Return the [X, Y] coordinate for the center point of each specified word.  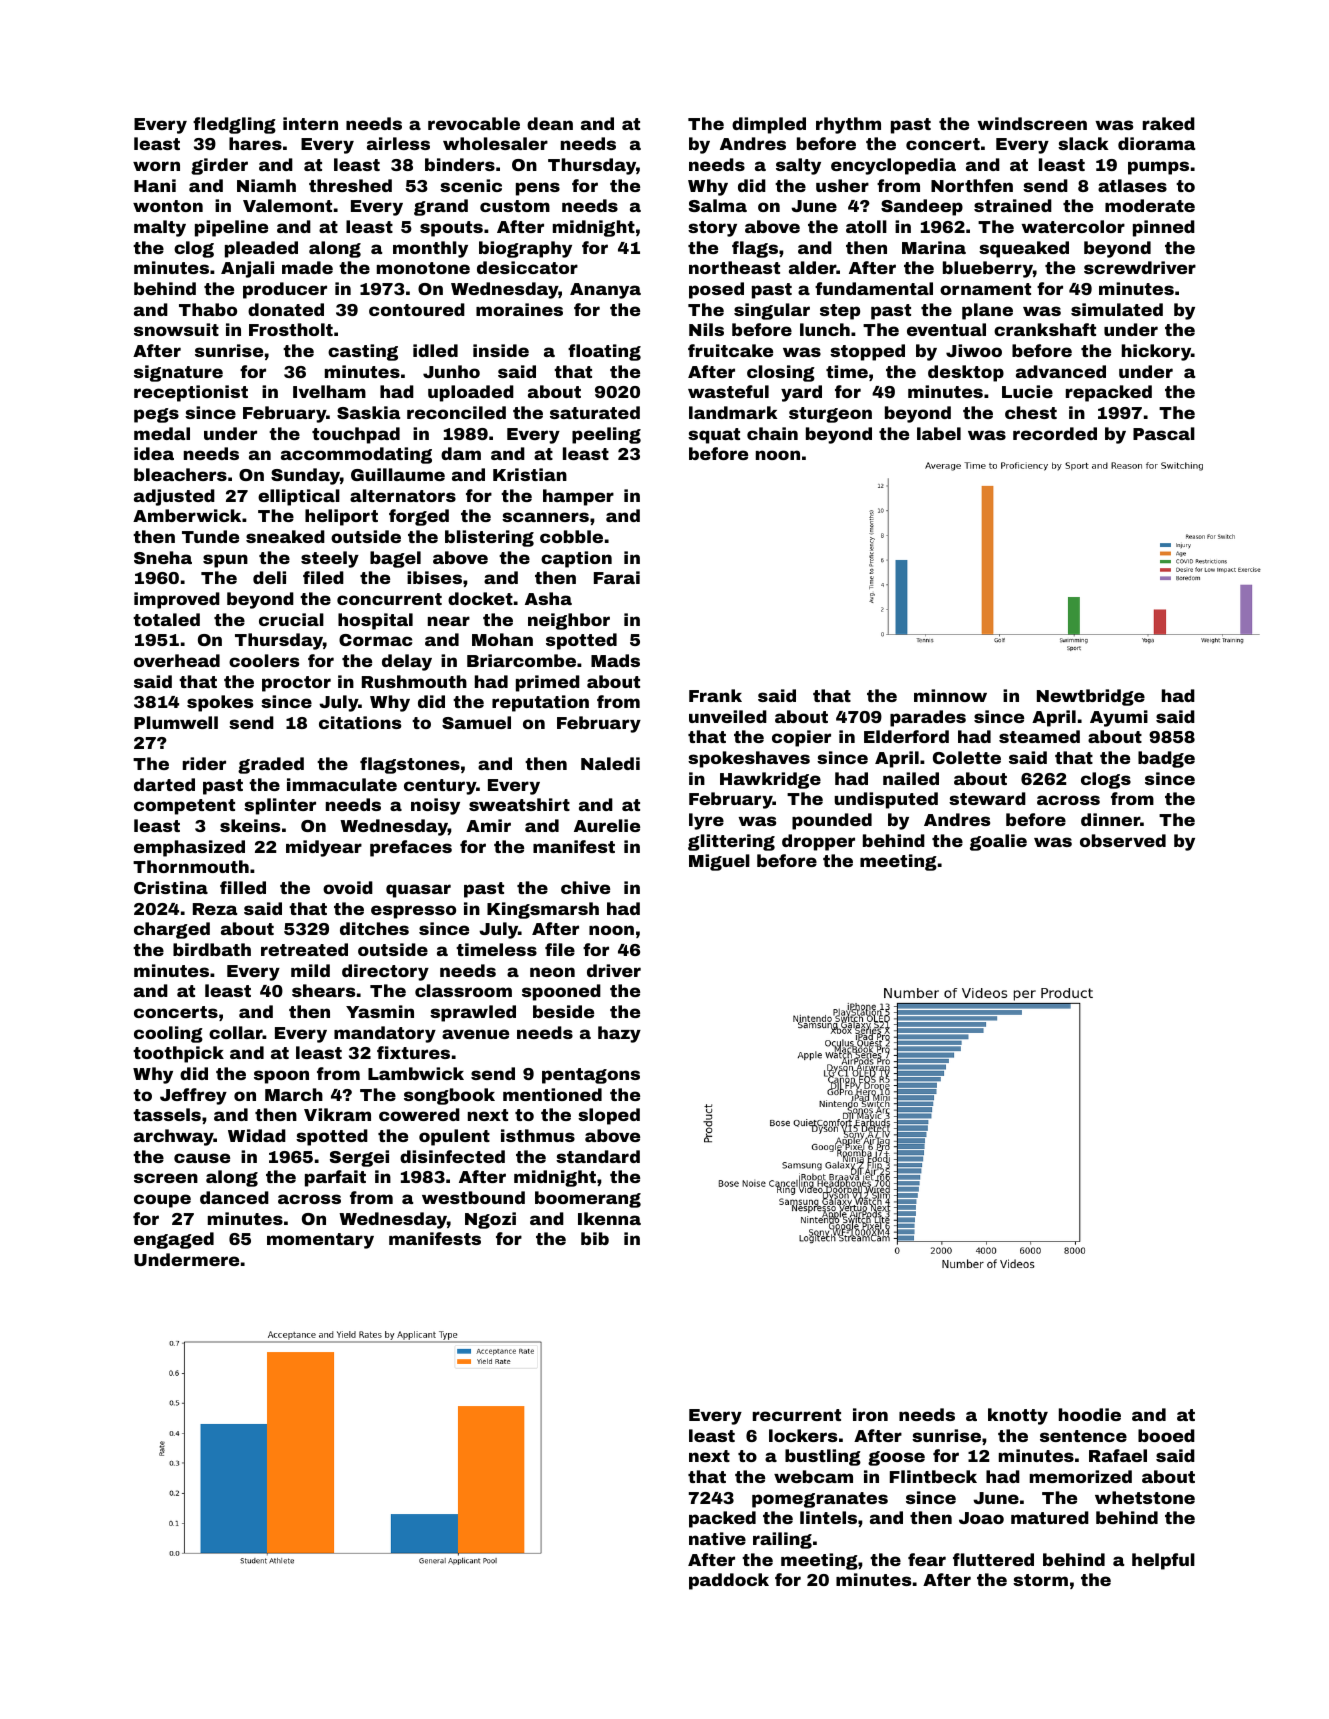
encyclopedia [893, 166]
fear [927, 1559]
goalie [998, 842]
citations [360, 722]
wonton [168, 206]
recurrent [797, 1415]
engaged [174, 1240]
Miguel [719, 862]
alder [813, 267]
